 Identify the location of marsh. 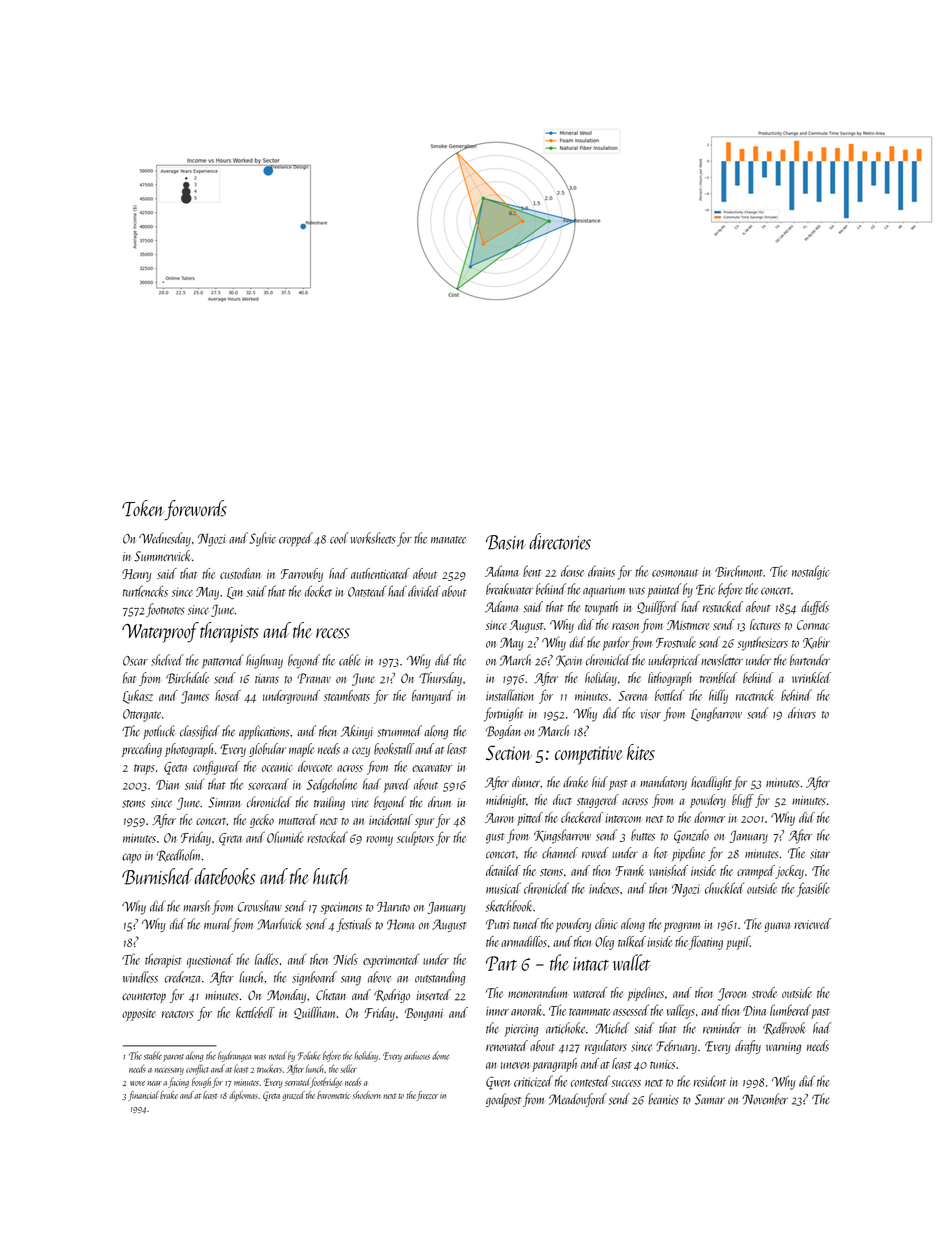
(196, 906).
